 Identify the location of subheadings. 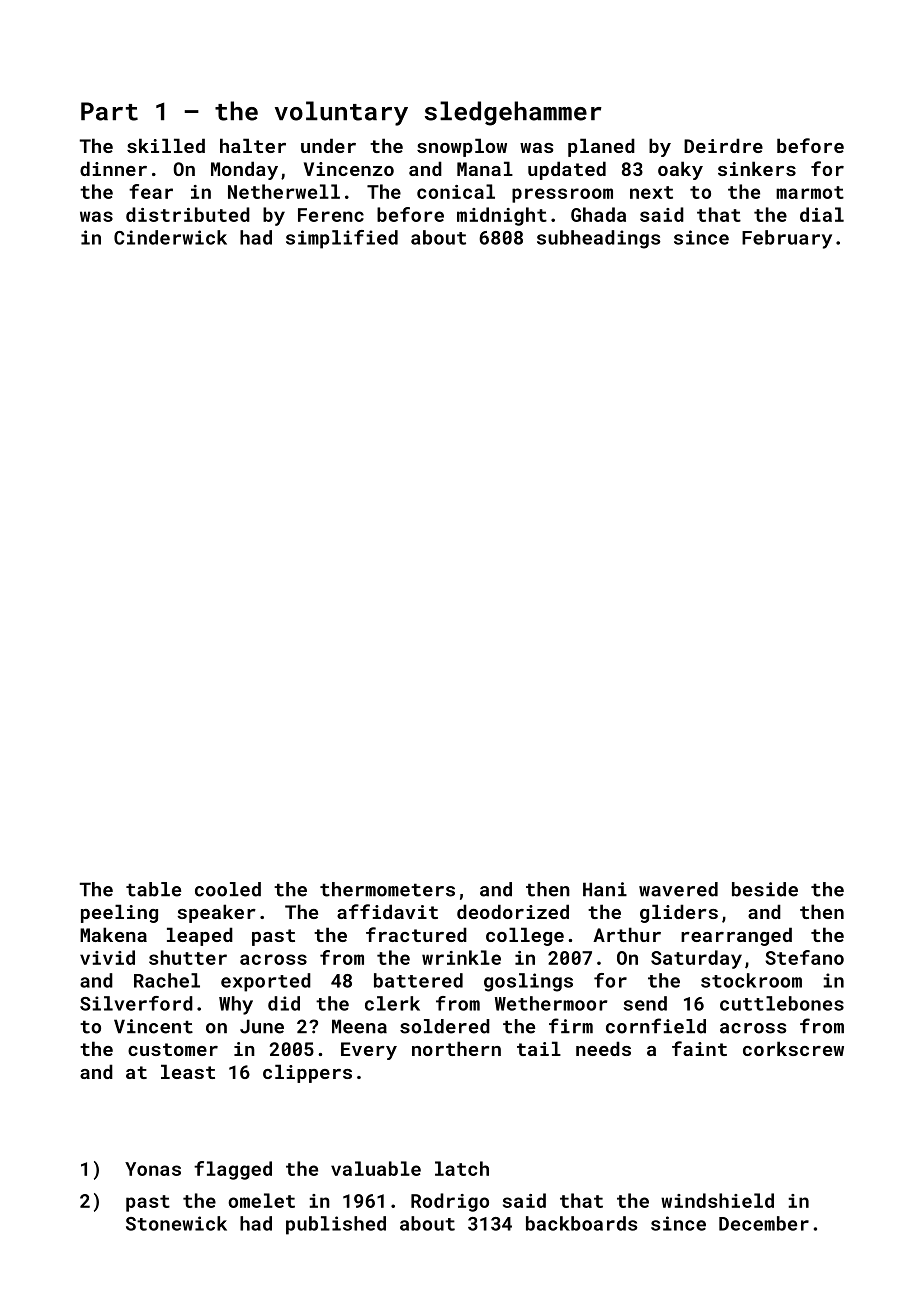
(599, 239).
